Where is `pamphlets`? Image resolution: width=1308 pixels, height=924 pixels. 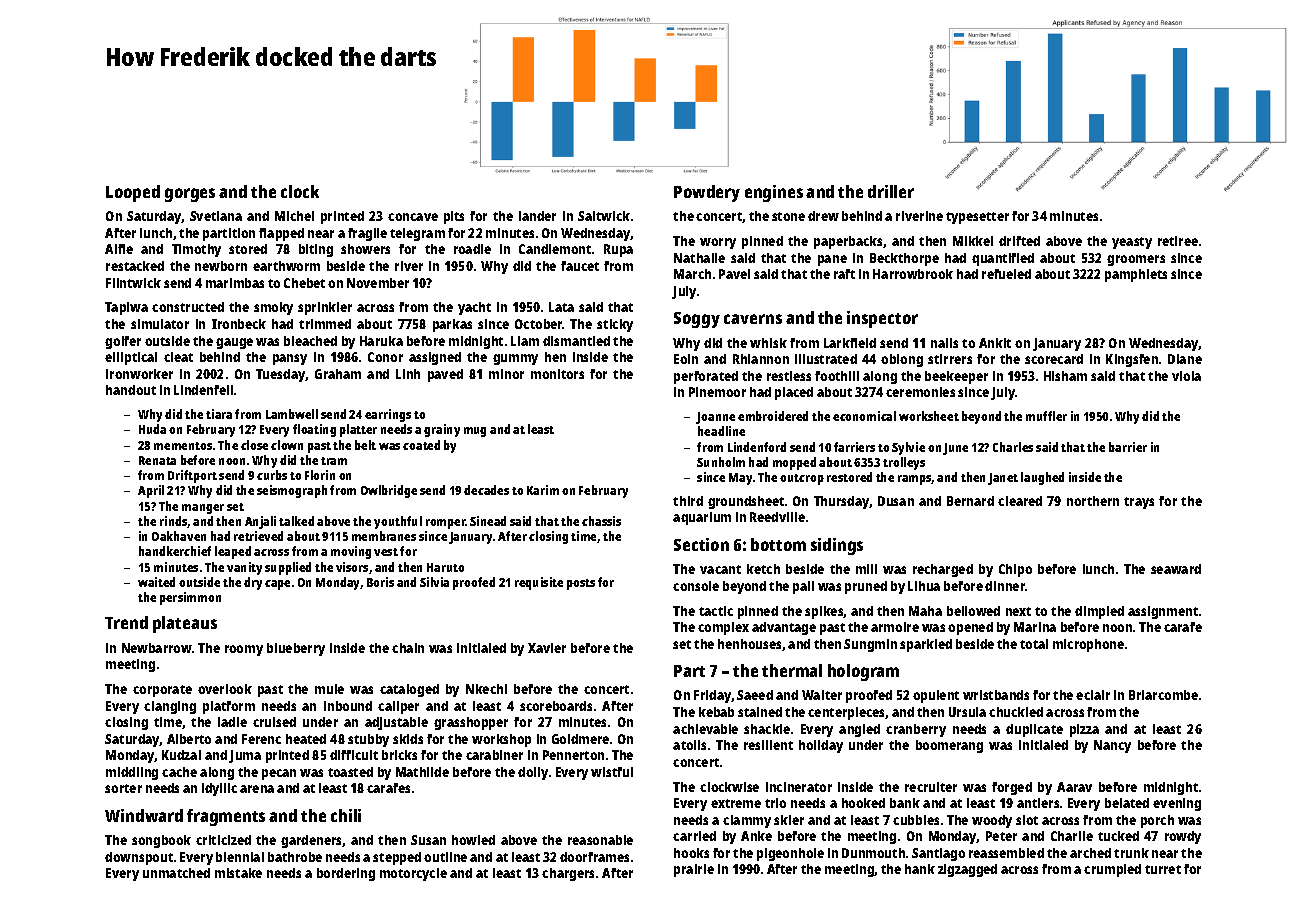
pamphlets is located at coordinates (1136, 275).
